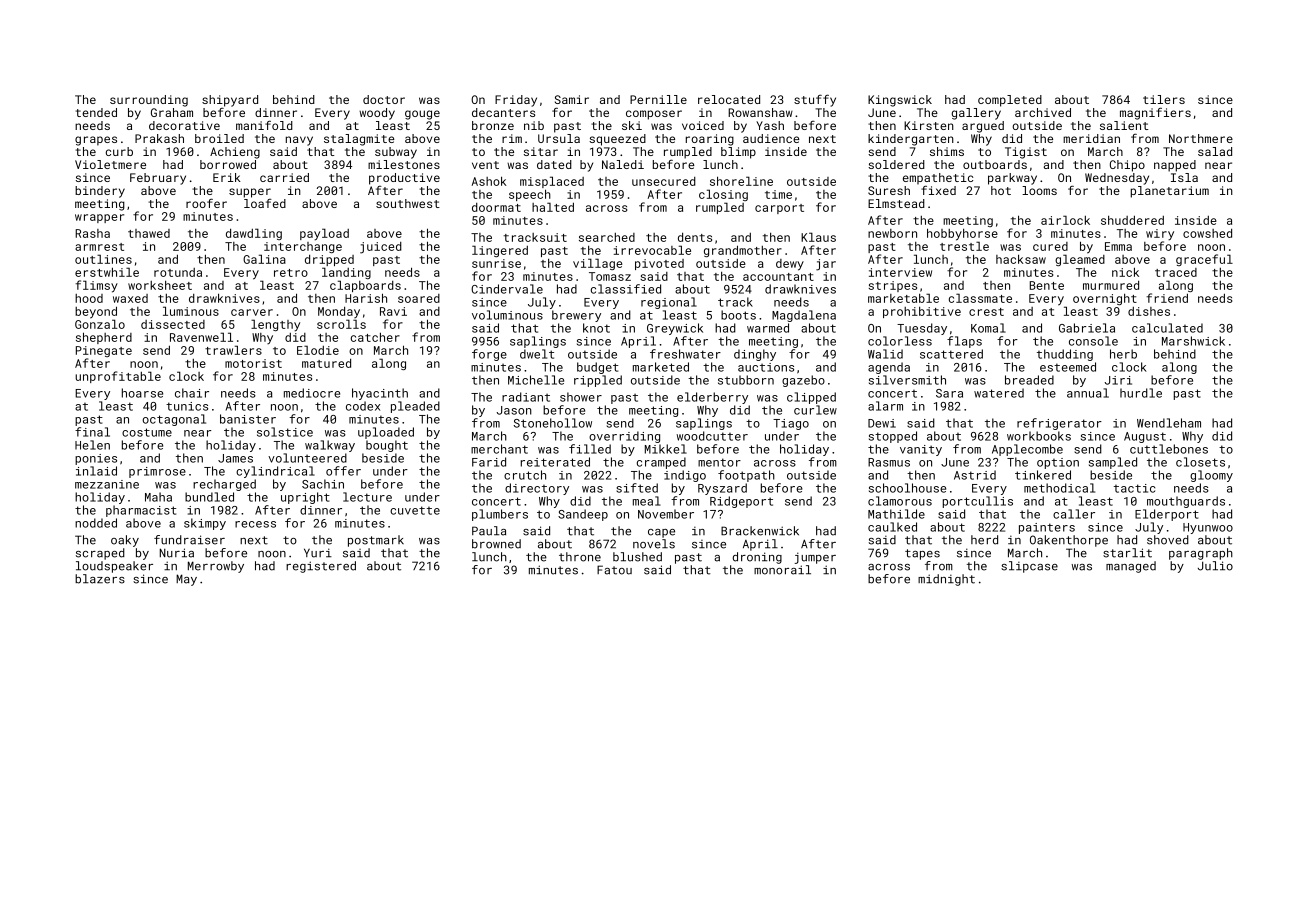 Image resolution: width=1308 pixels, height=924 pixels. Describe the element at coordinates (147, 432) in the screenshot. I see `costume` at that location.
